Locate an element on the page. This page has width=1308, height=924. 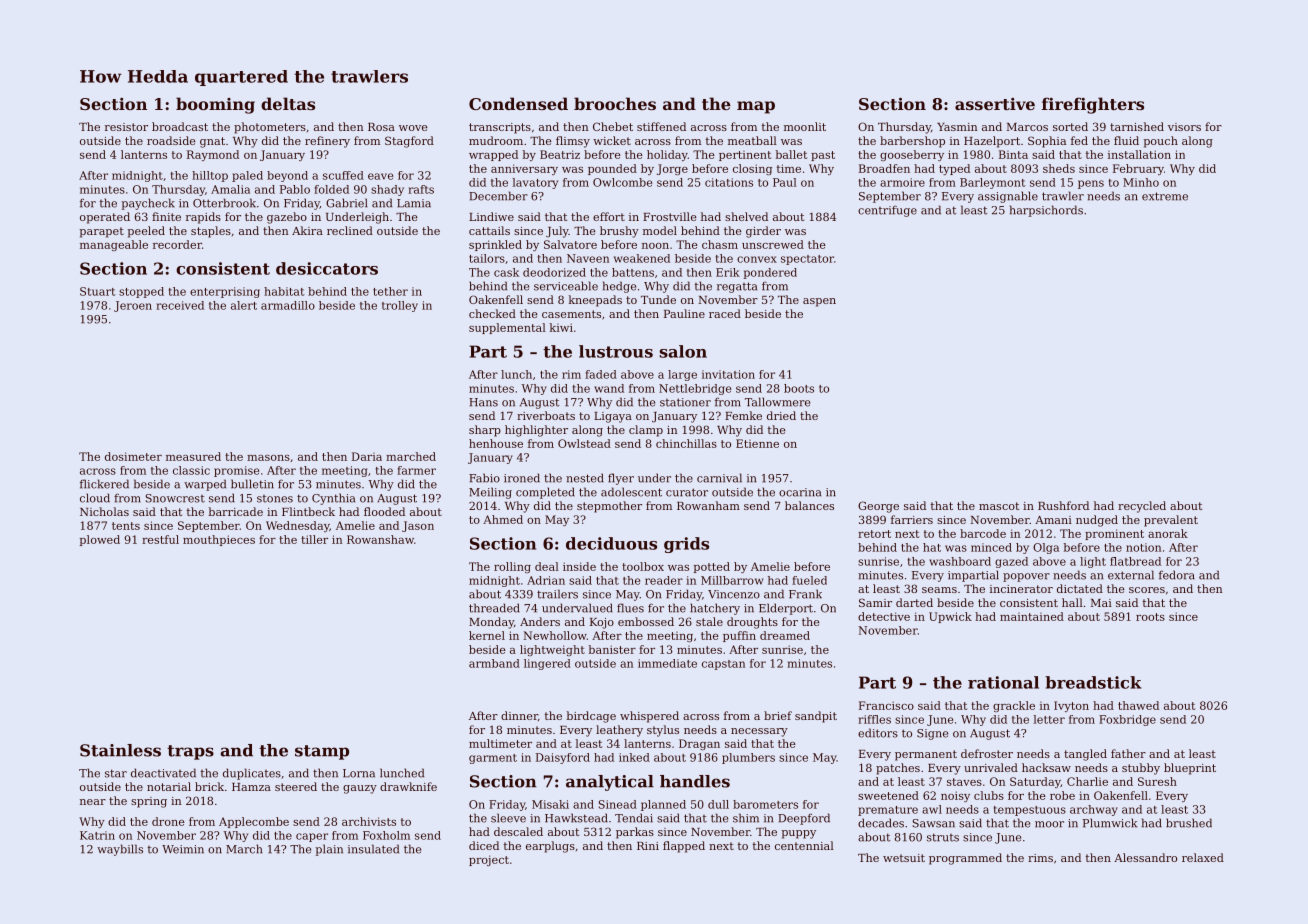
deltas is located at coordinates (288, 103).
